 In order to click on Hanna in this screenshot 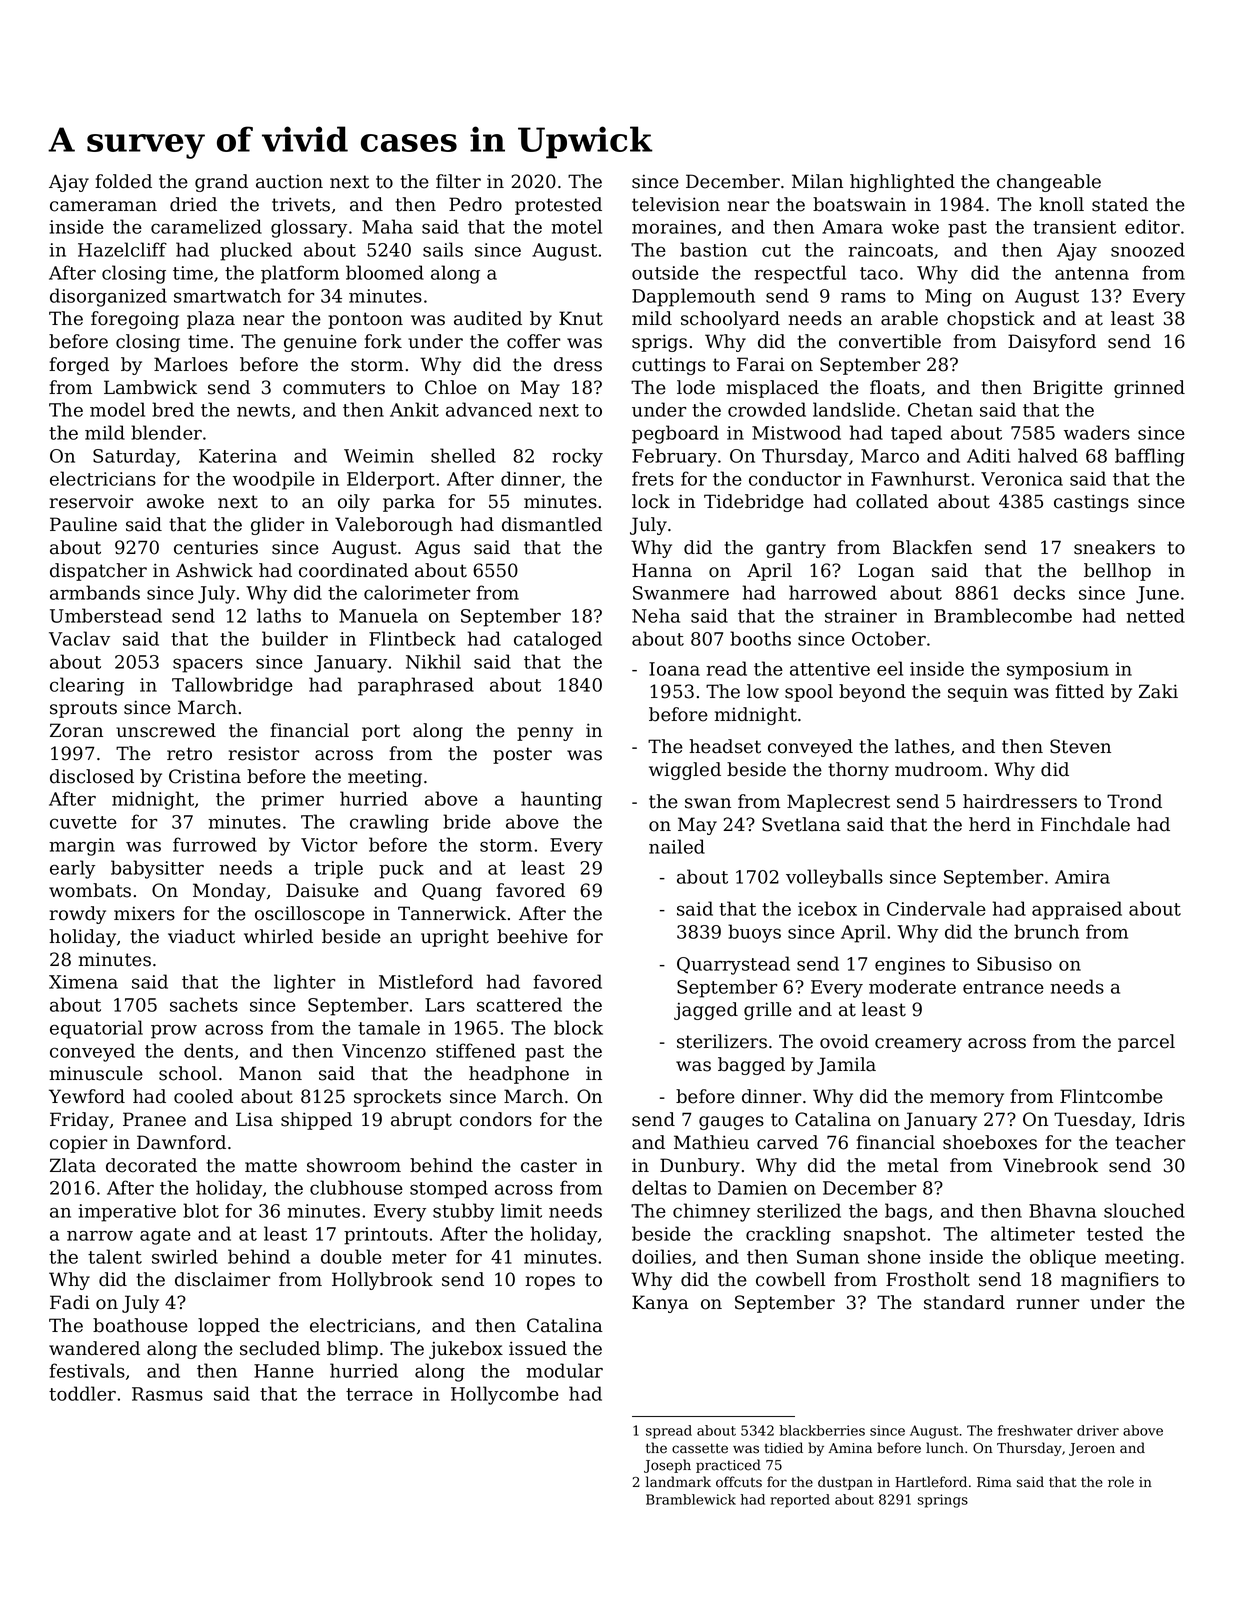, I will do `click(662, 570)`.
